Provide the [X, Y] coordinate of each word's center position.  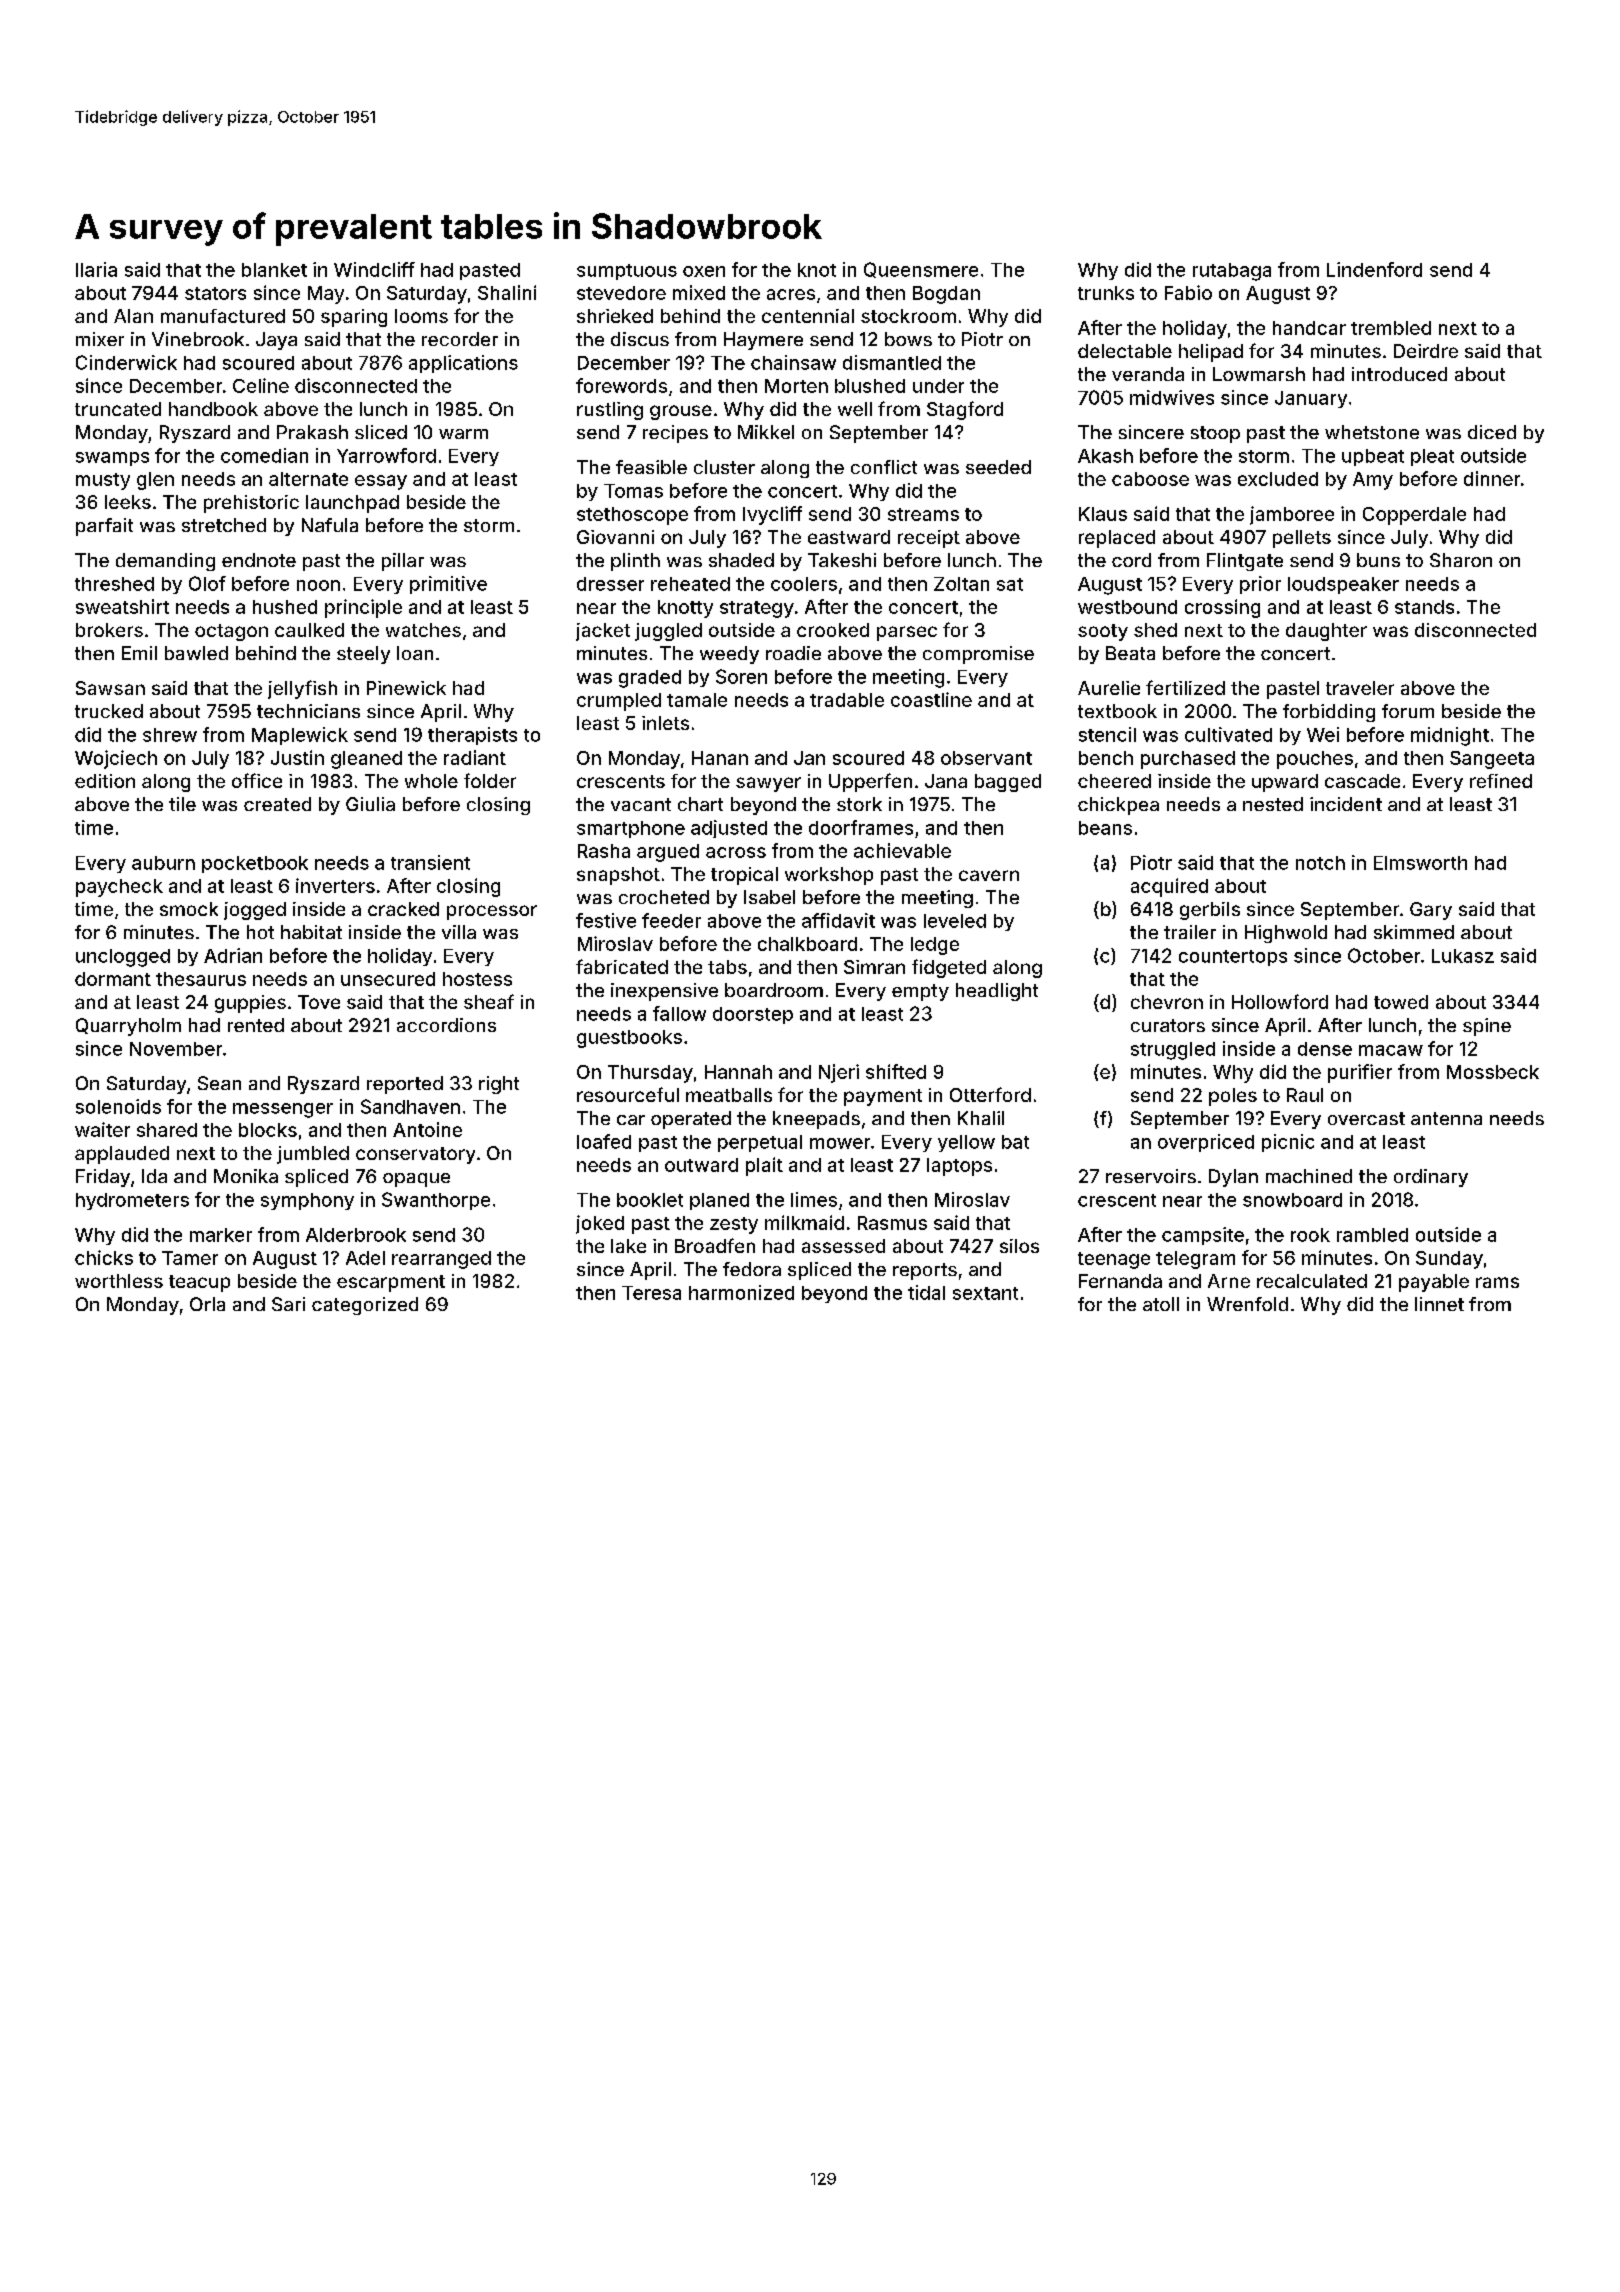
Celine [261, 385]
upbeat [1373, 457]
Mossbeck [1493, 1072]
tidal [926, 1292]
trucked [109, 711]
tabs [727, 967]
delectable [1125, 351]
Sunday [1449, 1260]
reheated [690, 584]
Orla [207, 1304]
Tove [319, 1002]
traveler [1360, 688]
